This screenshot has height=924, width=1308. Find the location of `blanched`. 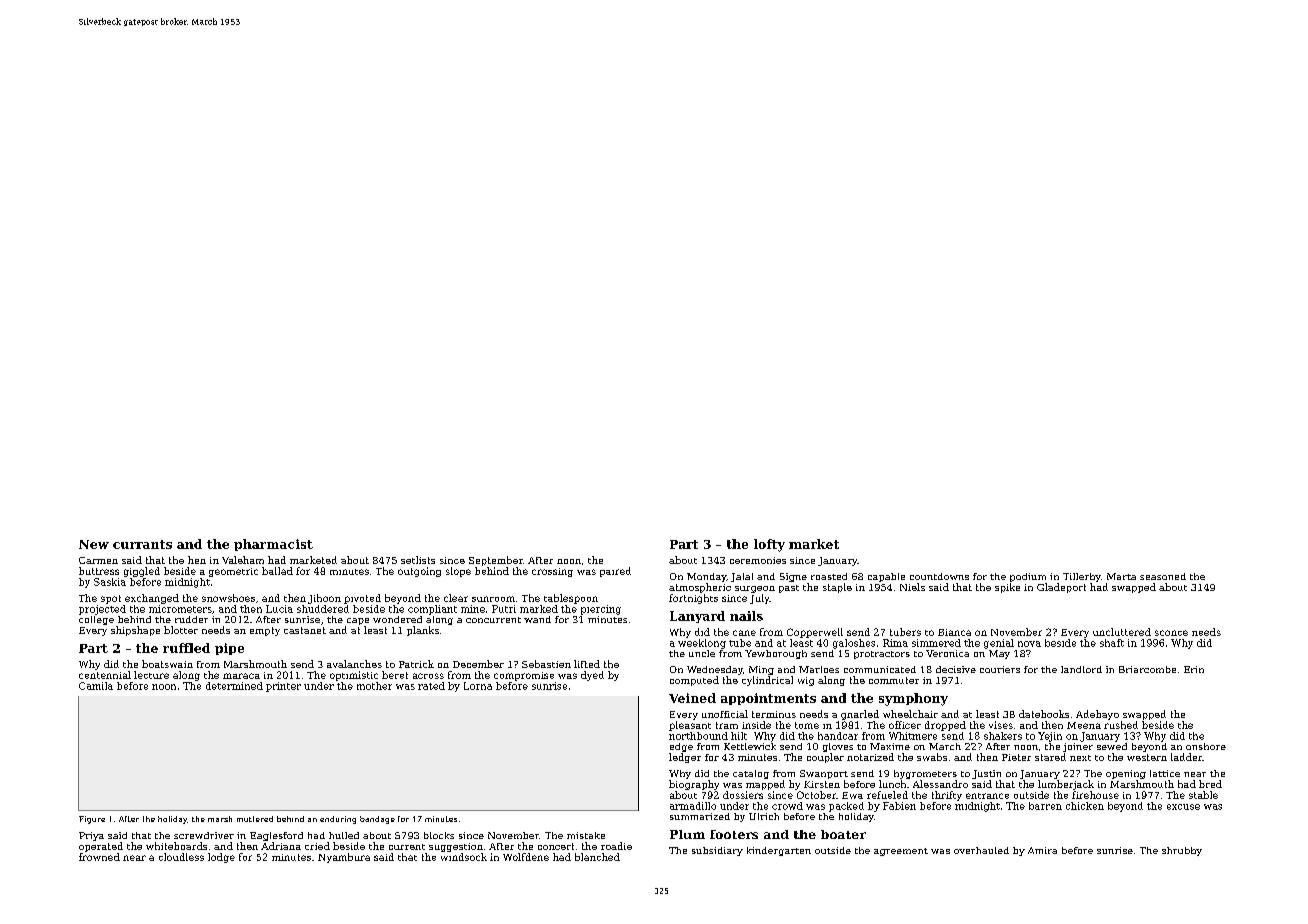

blanched is located at coordinates (597, 857).
